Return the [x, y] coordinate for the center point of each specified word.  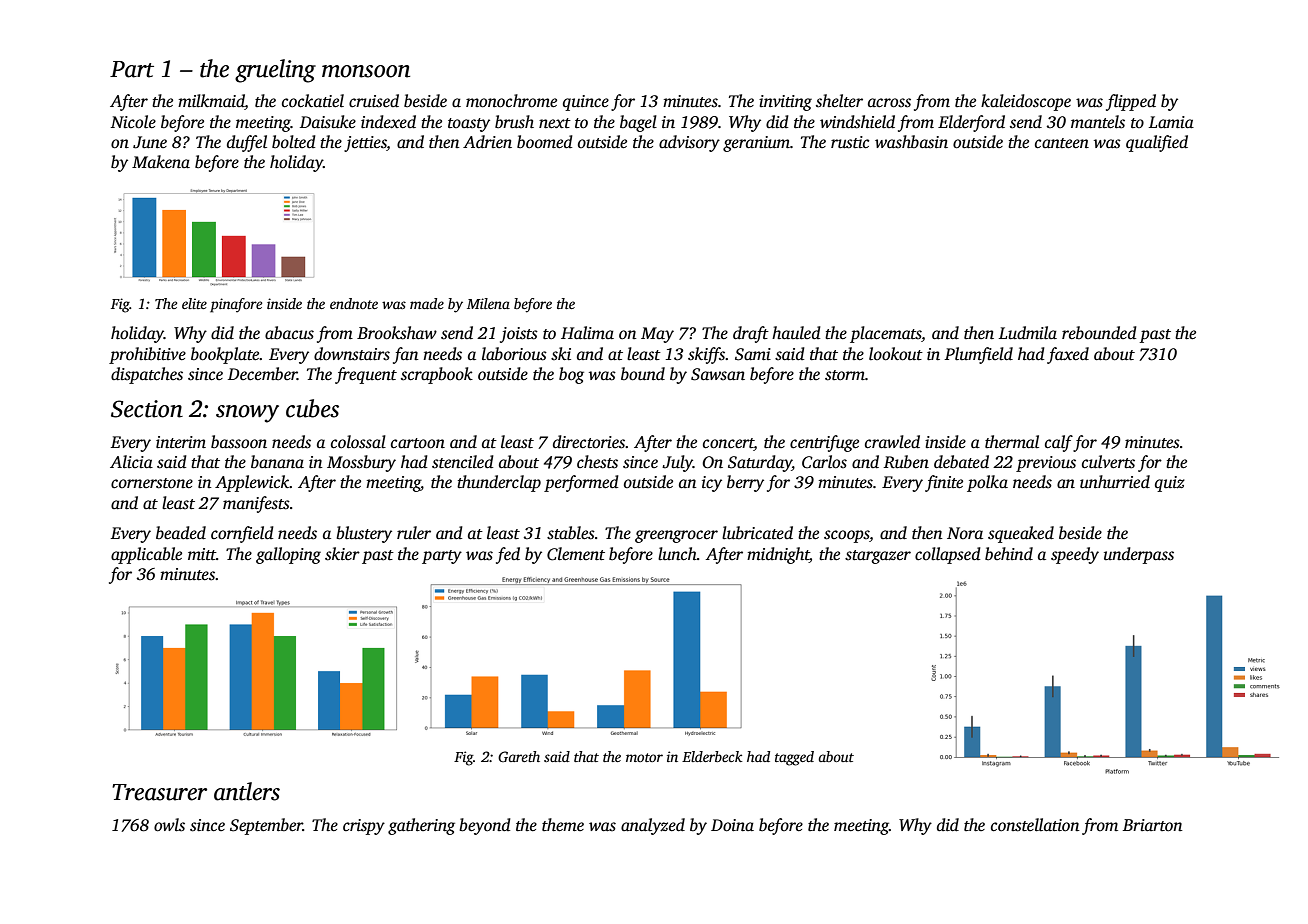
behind [1009, 554]
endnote [354, 303]
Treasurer [159, 792]
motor [644, 757]
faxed [1068, 355]
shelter [839, 101]
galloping [288, 555]
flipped [1131, 102]
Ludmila [1028, 333]
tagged [794, 758]
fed [508, 555]
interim [181, 442]
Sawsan [718, 374]
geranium [756, 144]
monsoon [366, 71]
